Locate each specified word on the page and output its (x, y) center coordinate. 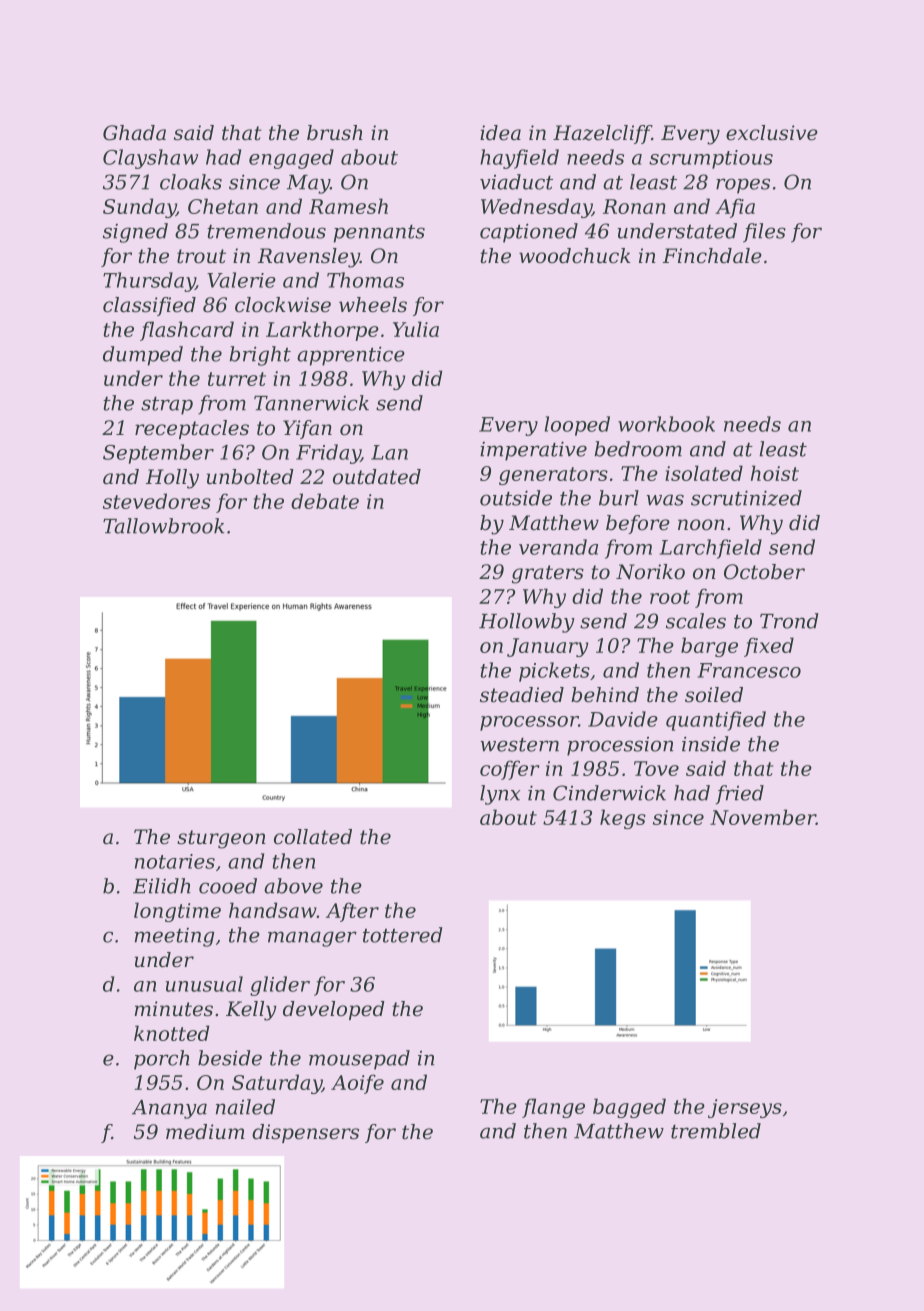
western (519, 745)
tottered (403, 935)
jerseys (745, 1108)
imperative (533, 451)
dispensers (305, 1133)
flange (553, 1108)
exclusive (772, 133)
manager (312, 939)
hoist (775, 473)
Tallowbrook (163, 526)
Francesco (749, 670)
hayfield (519, 159)
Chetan (223, 206)
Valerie (241, 280)
